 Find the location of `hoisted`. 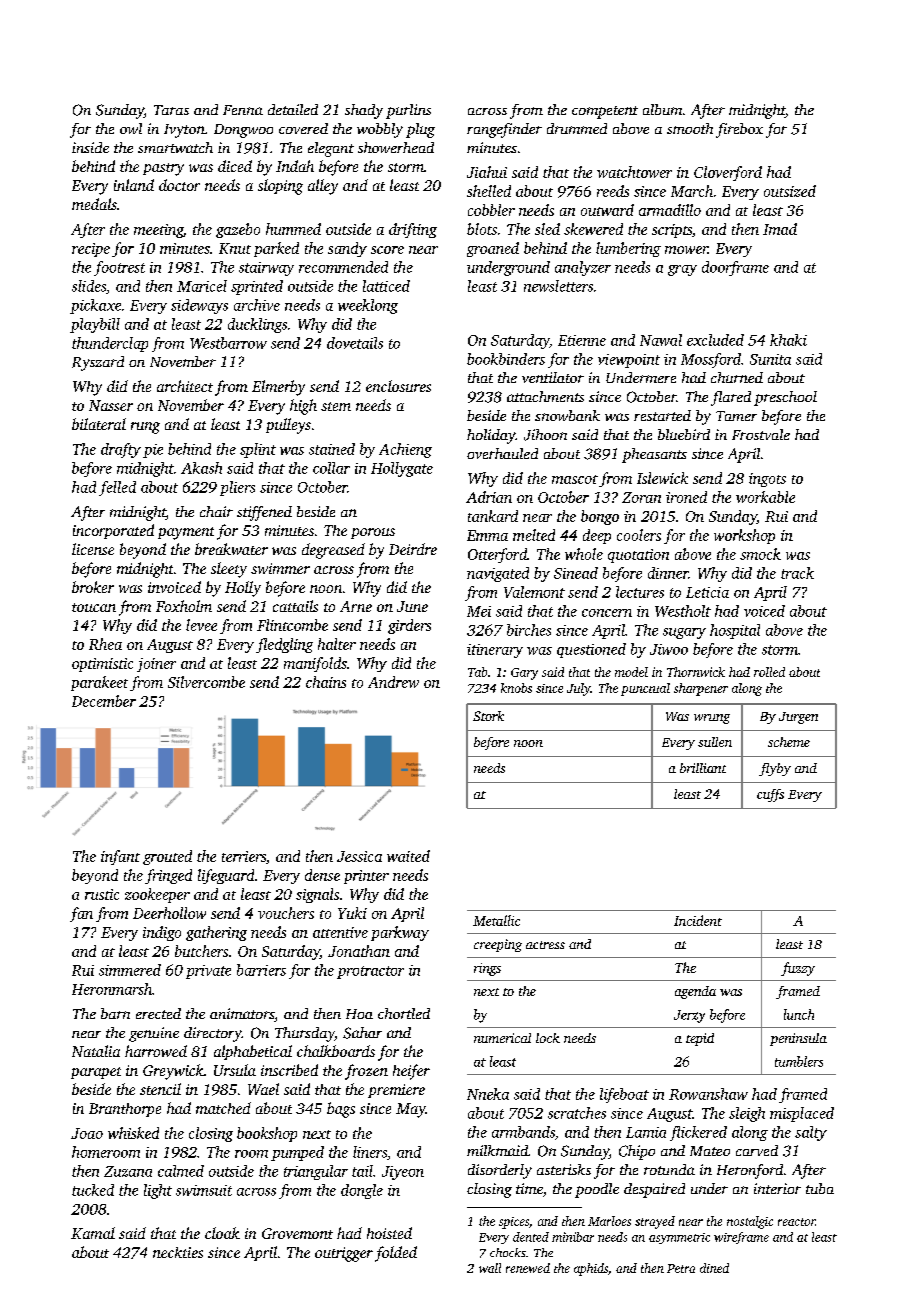

hoisted is located at coordinates (389, 1233).
